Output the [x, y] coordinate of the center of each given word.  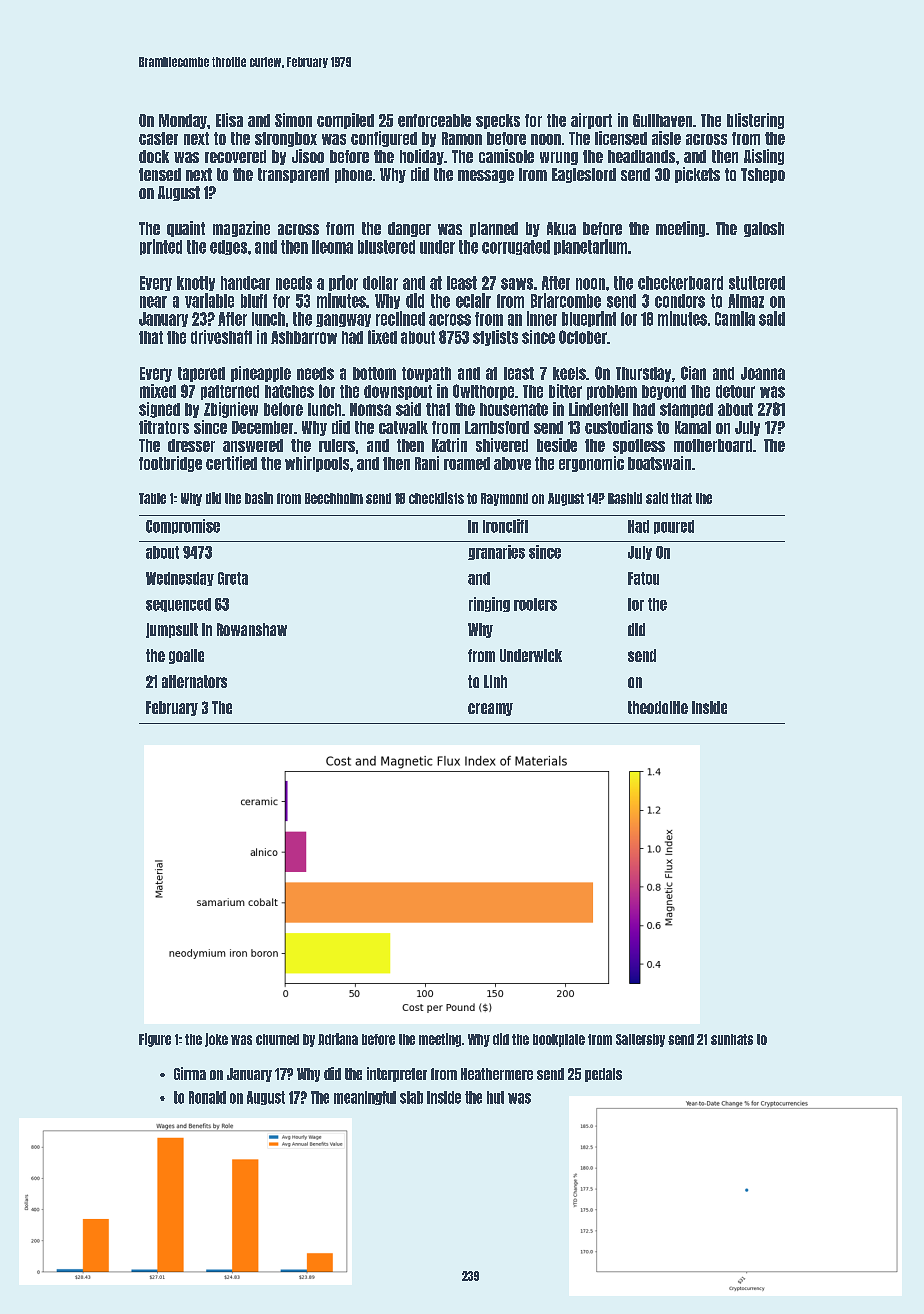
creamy [490, 709]
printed [161, 247]
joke [216, 1040]
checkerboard [680, 283]
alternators [194, 681]
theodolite [658, 707]
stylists [495, 338]
